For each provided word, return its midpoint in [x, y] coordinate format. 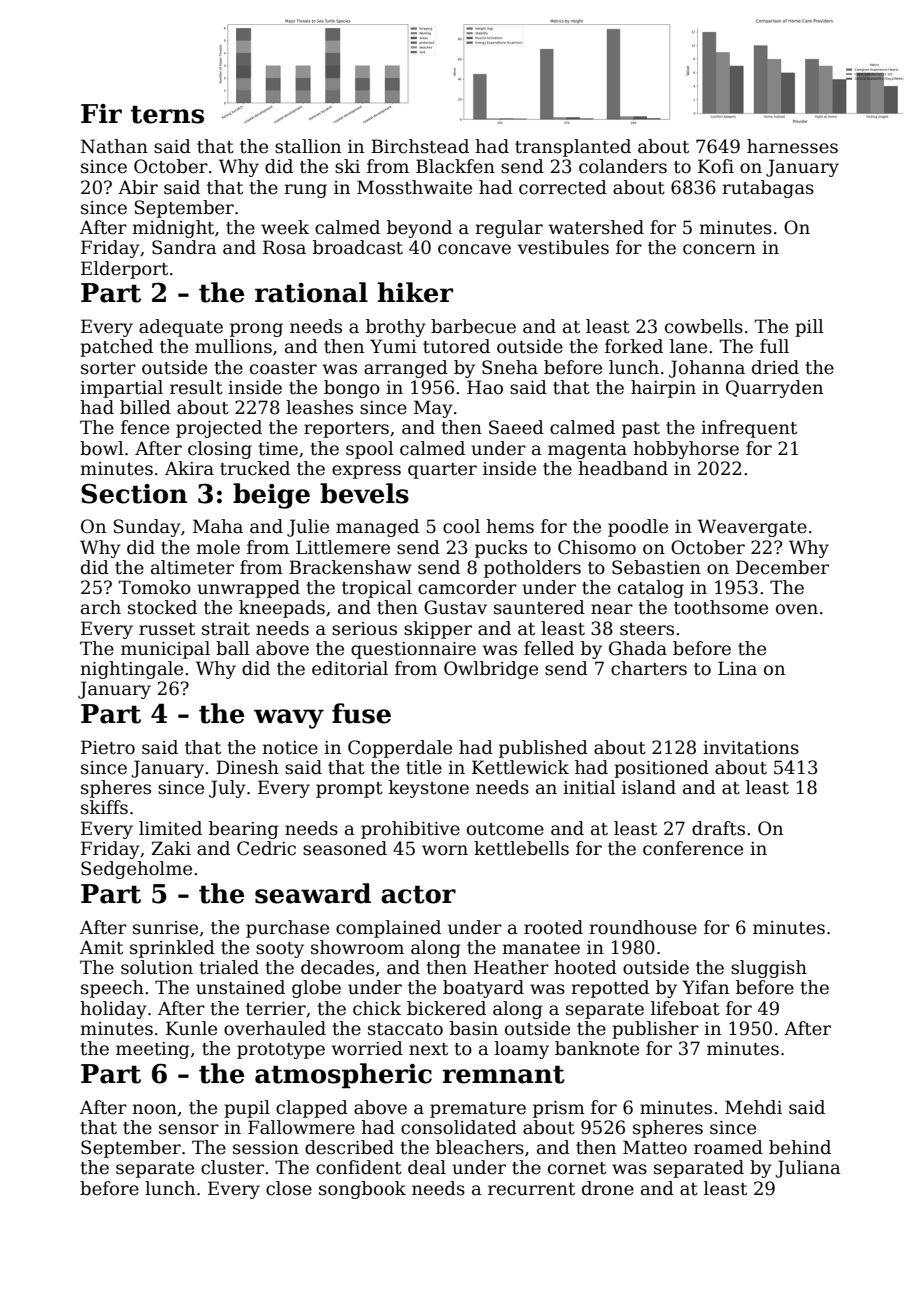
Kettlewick [520, 767]
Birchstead [420, 146]
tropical [377, 589]
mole [218, 547]
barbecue [473, 326]
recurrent [531, 1189]
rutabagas [768, 189]
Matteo [655, 1147]
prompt [349, 790]
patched [116, 348]
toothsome [721, 607]
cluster [232, 1167]
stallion [308, 146]
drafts [718, 828]
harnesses [792, 146]
